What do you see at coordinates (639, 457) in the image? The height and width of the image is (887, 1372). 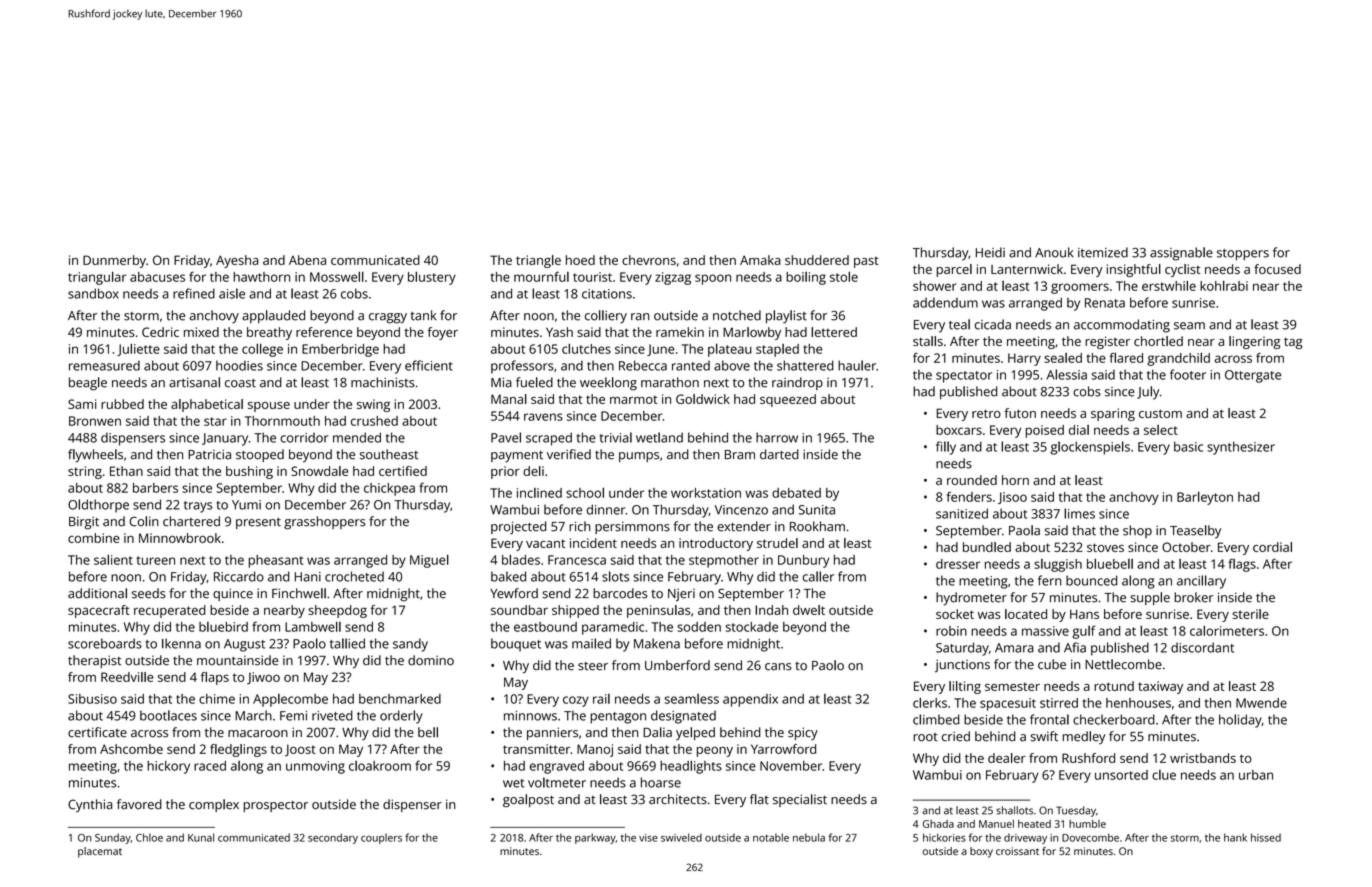 I see `pumps` at bounding box center [639, 457].
